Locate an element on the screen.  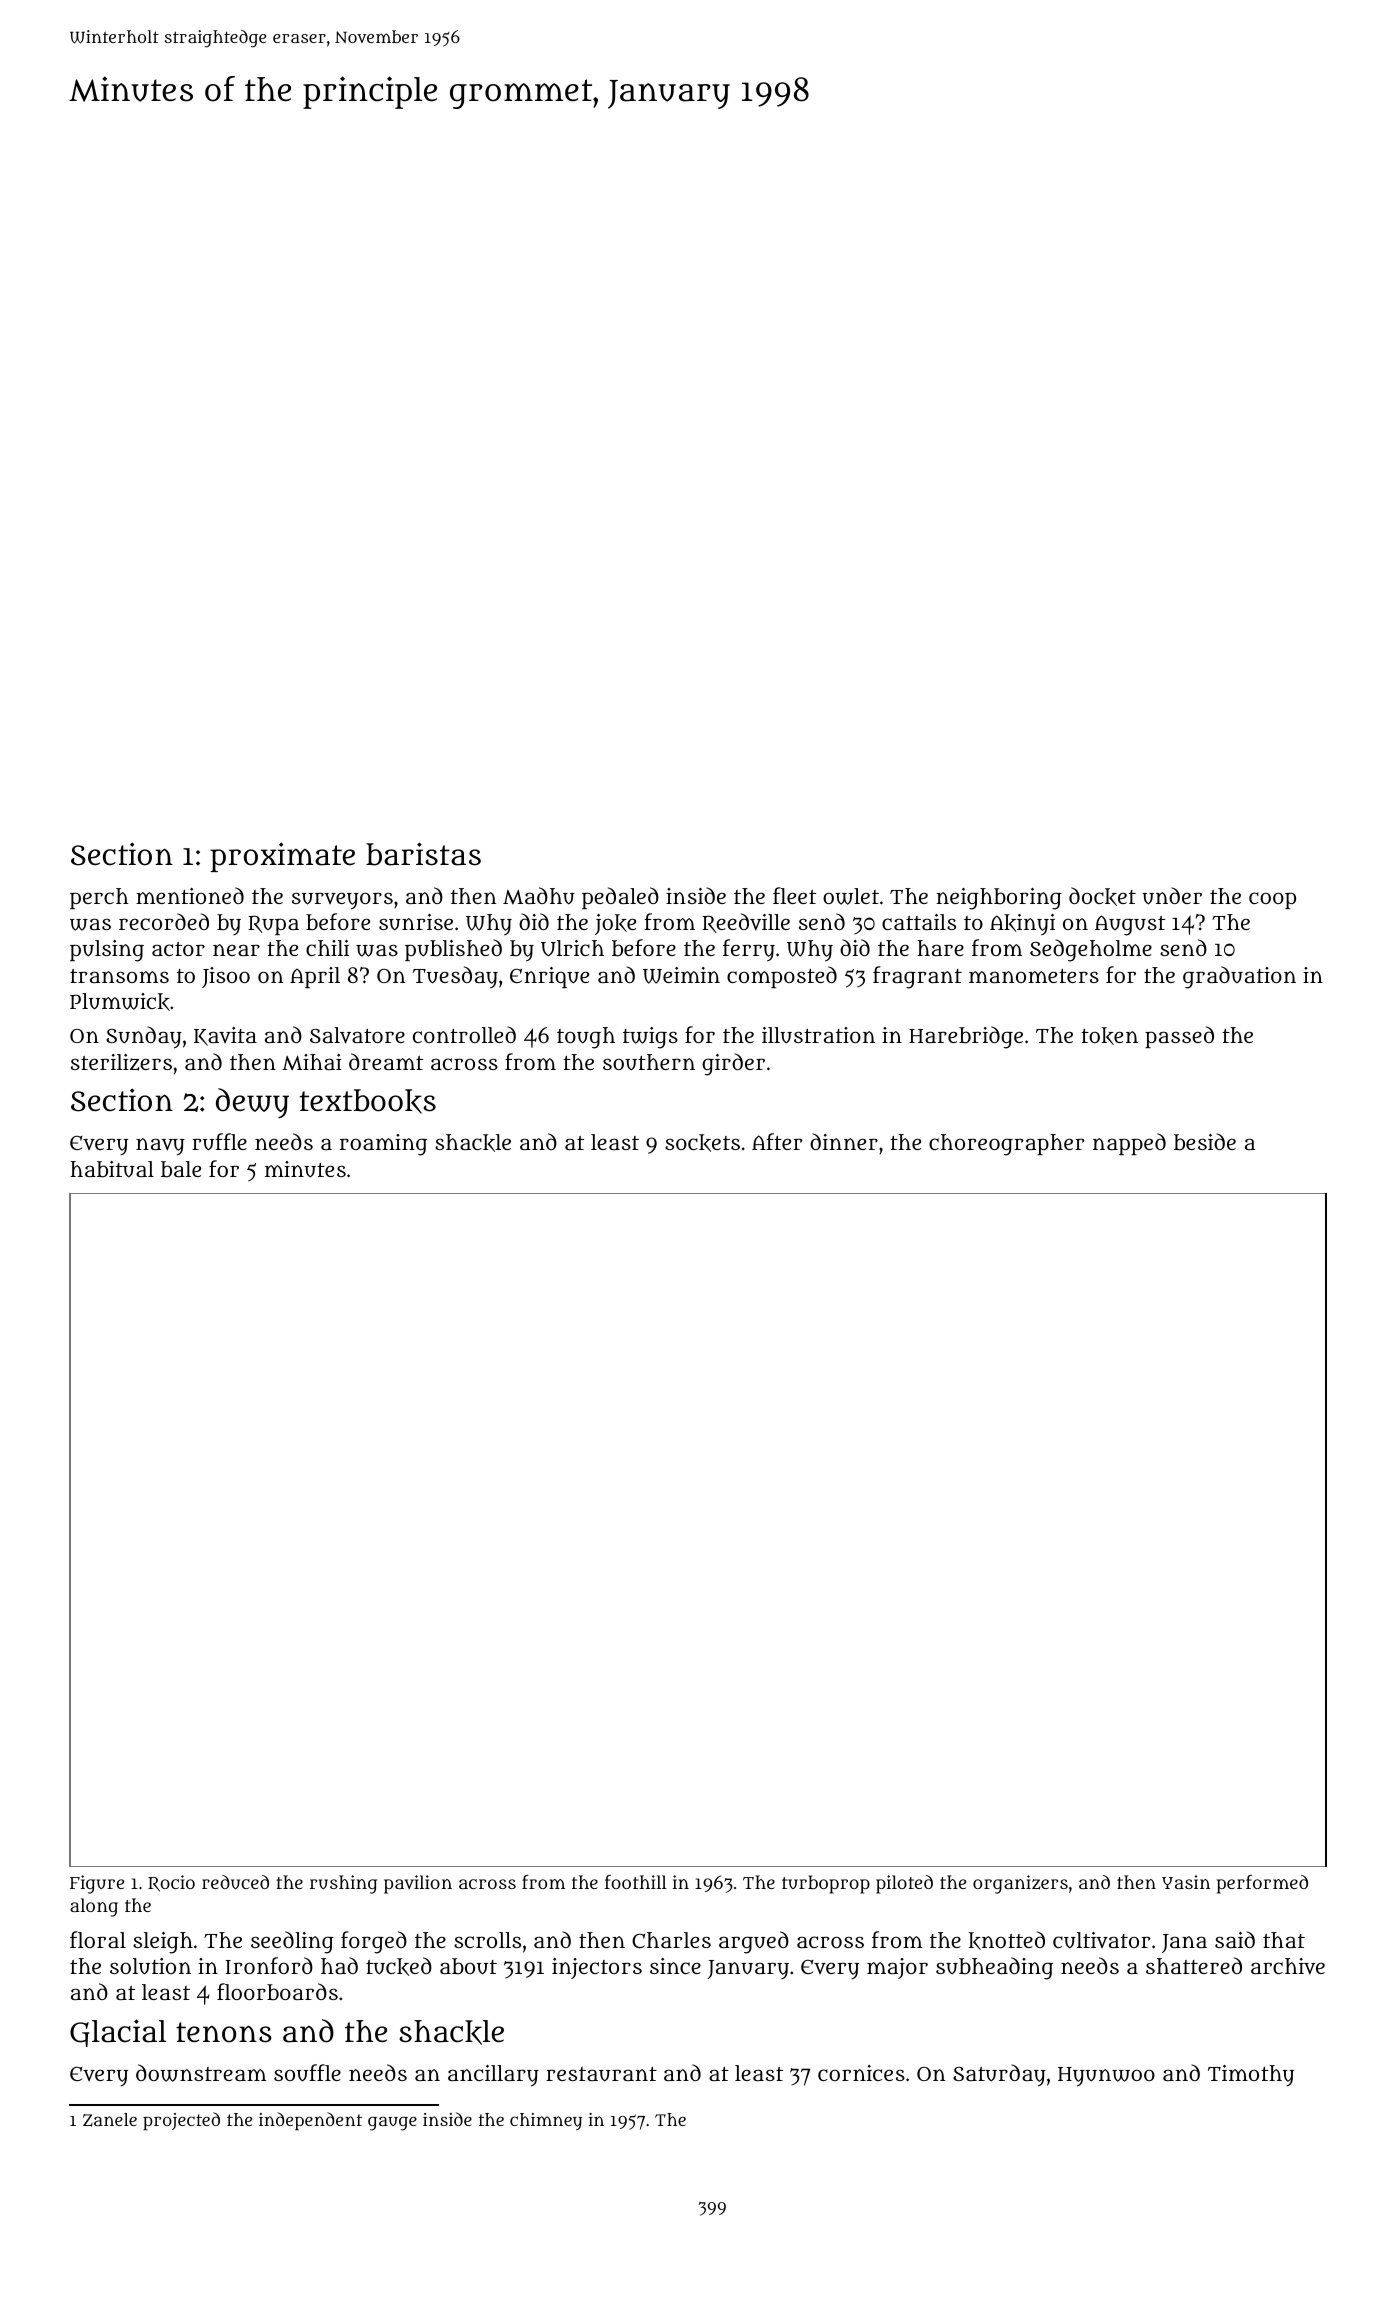
neighboring is located at coordinates (999, 899).
